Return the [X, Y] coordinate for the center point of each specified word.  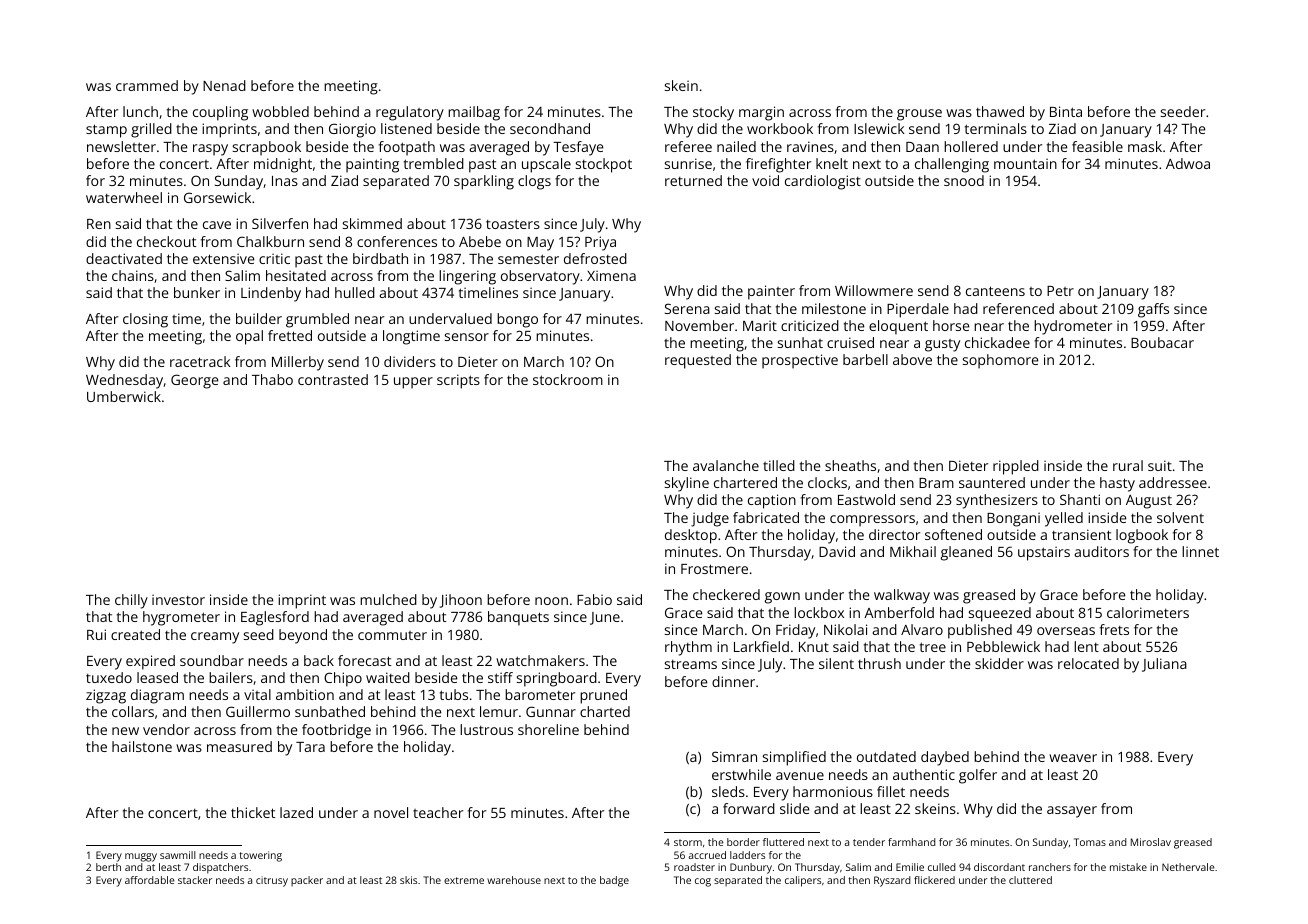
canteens [995, 291]
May [540, 244]
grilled [151, 130]
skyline [687, 484]
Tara [310, 747]
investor [178, 599]
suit [1160, 465]
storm [688, 842]
